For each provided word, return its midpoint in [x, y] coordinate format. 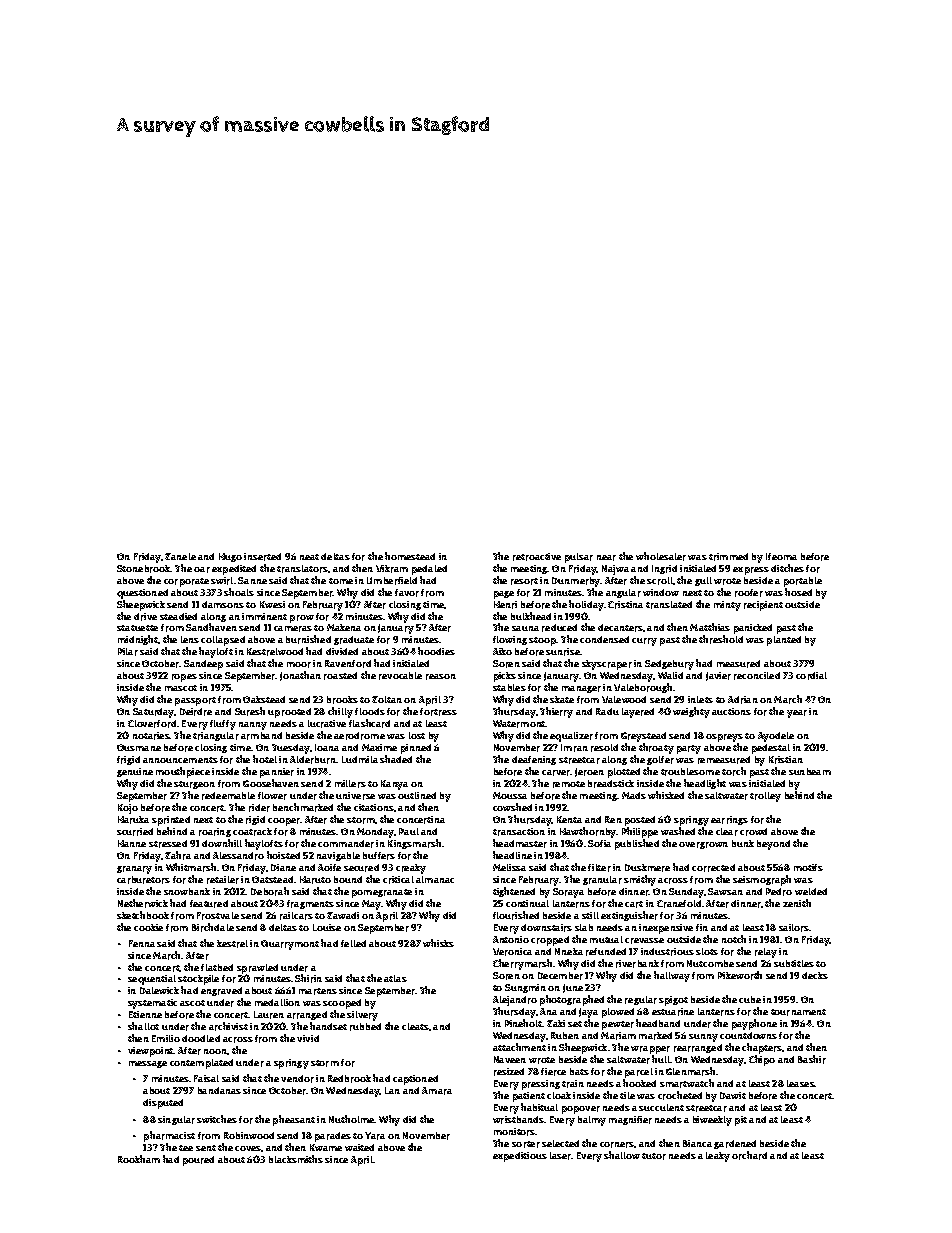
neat [309, 557]
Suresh [250, 711]
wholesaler [661, 556]
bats [579, 1071]
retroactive [537, 557]
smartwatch [687, 1083]
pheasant [294, 1120]
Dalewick [159, 990]
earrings [729, 820]
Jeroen [589, 772]
